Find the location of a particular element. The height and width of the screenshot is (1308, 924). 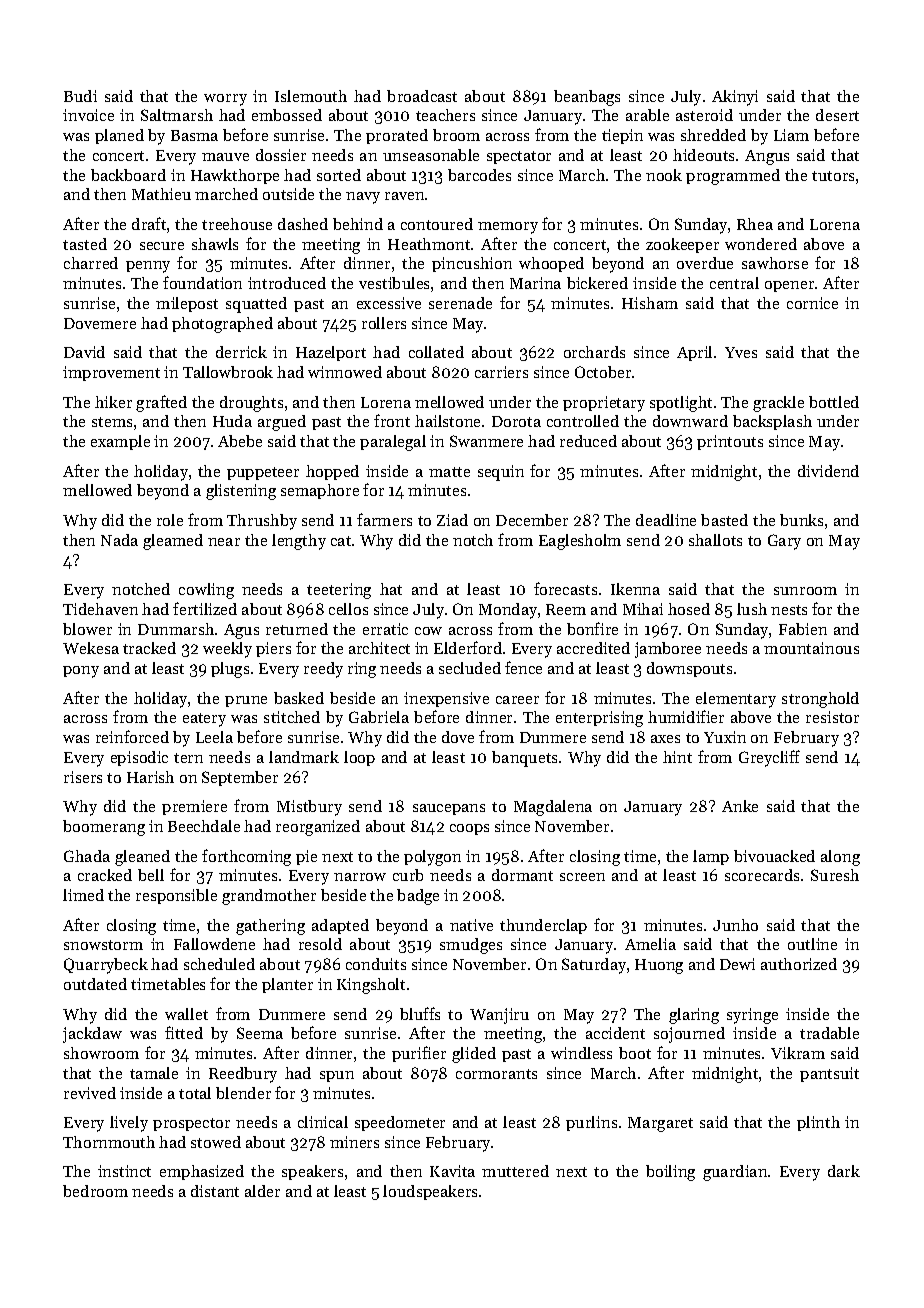

jackdaw is located at coordinates (92, 1035).
